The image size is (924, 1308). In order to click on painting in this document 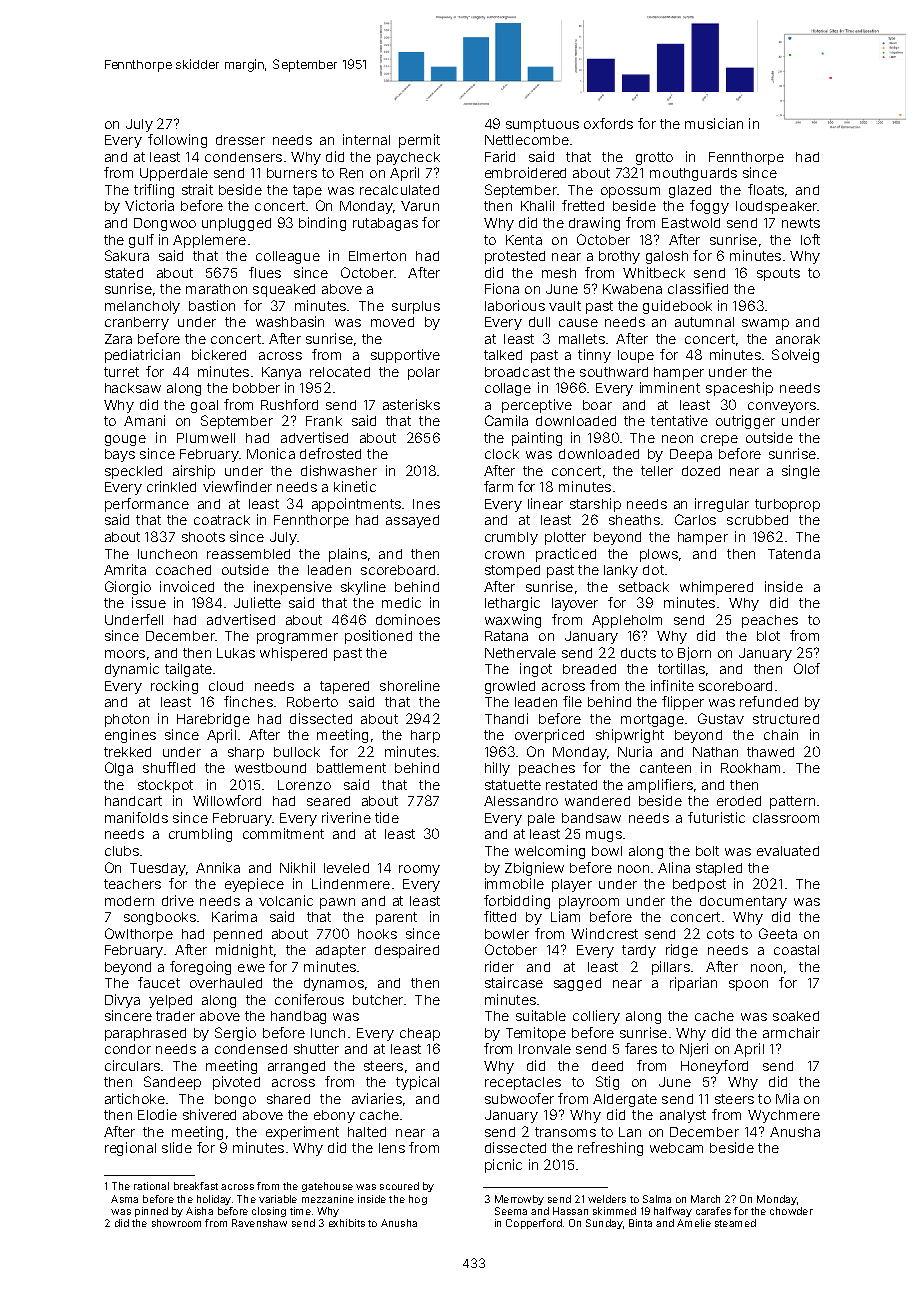, I will do `click(537, 439)`.
